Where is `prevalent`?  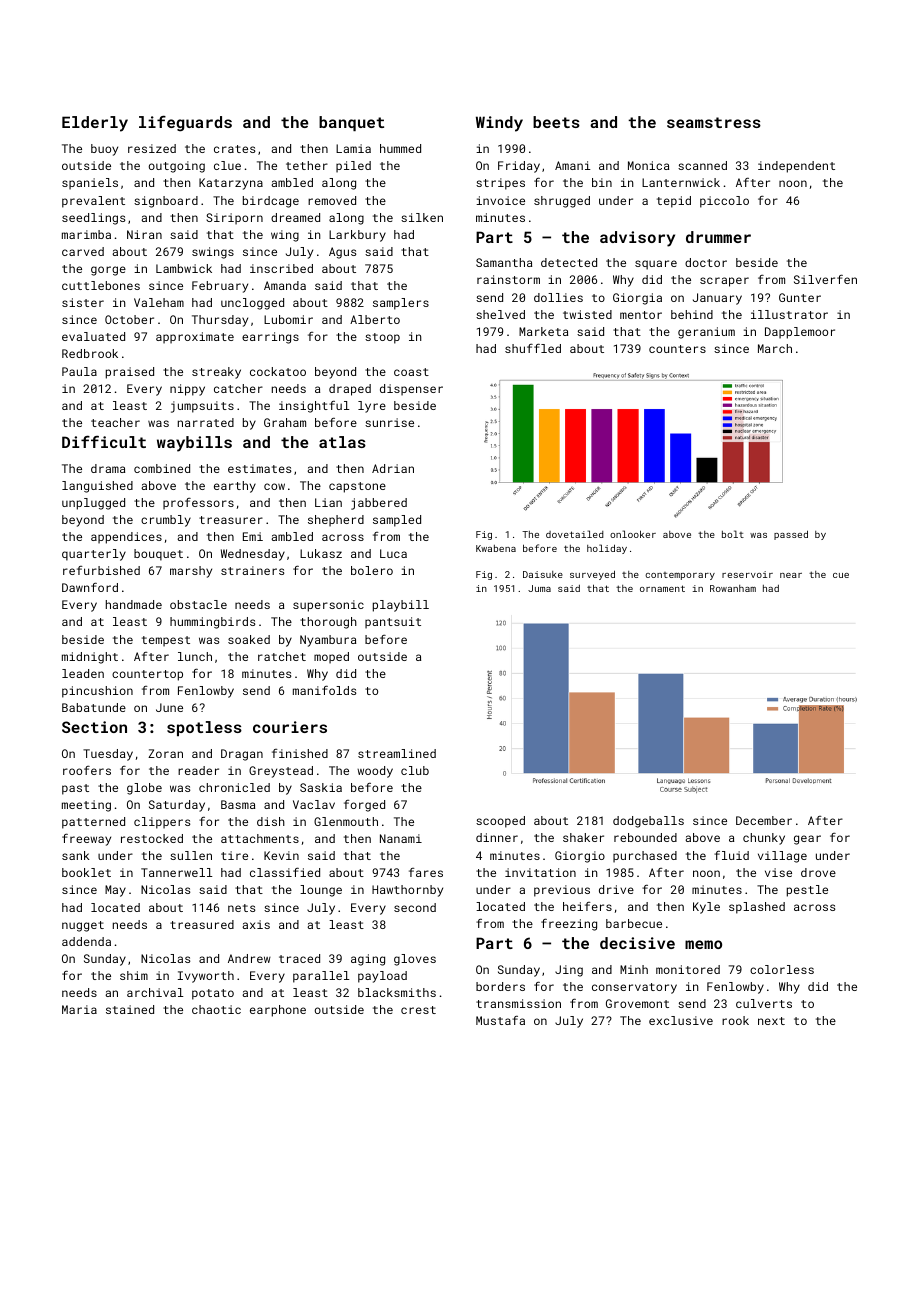 prevalent is located at coordinates (93, 202).
